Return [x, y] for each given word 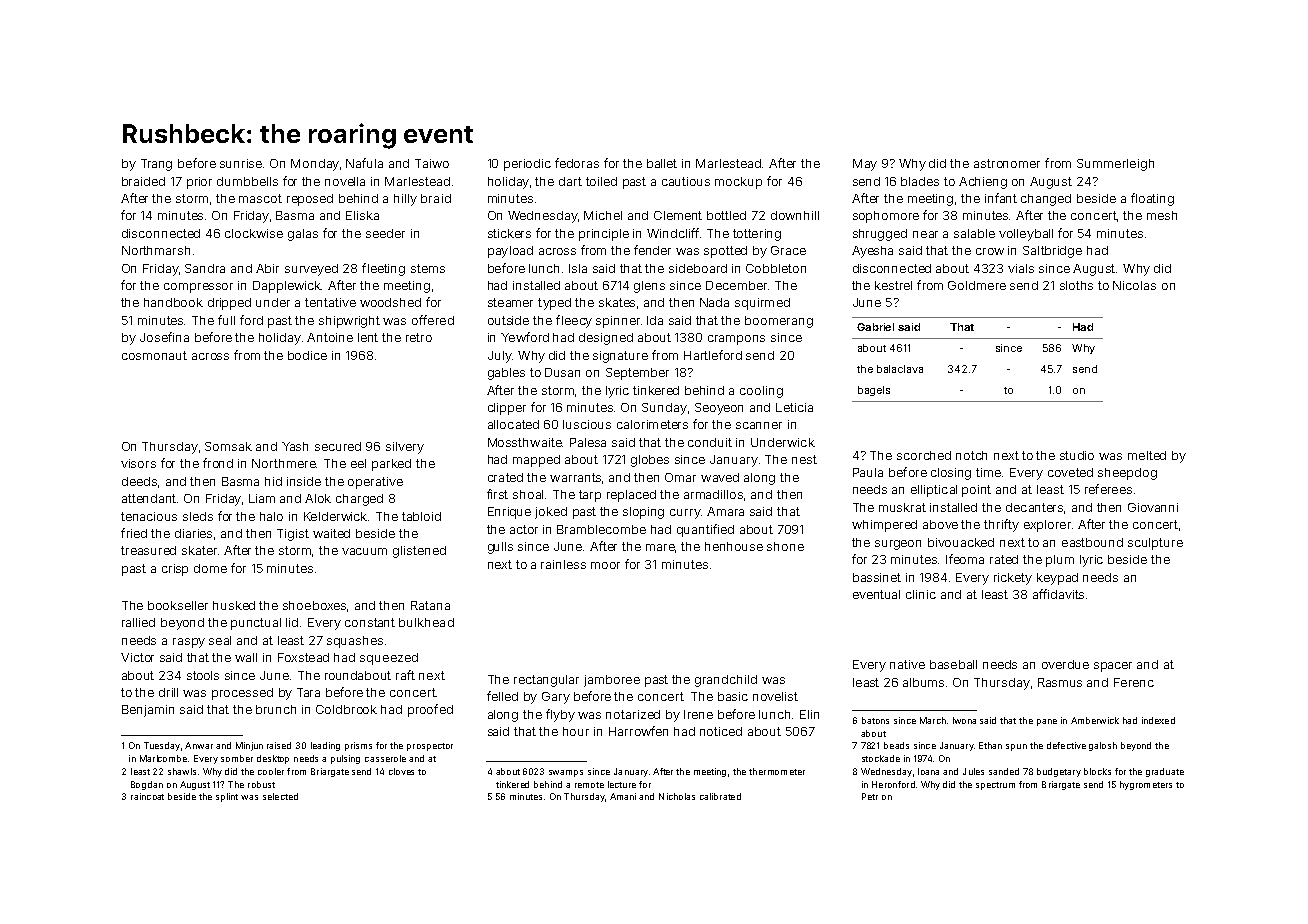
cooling [761, 392]
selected [280, 796]
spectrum [995, 786]
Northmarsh [156, 250]
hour [576, 731]
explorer [1047, 526]
